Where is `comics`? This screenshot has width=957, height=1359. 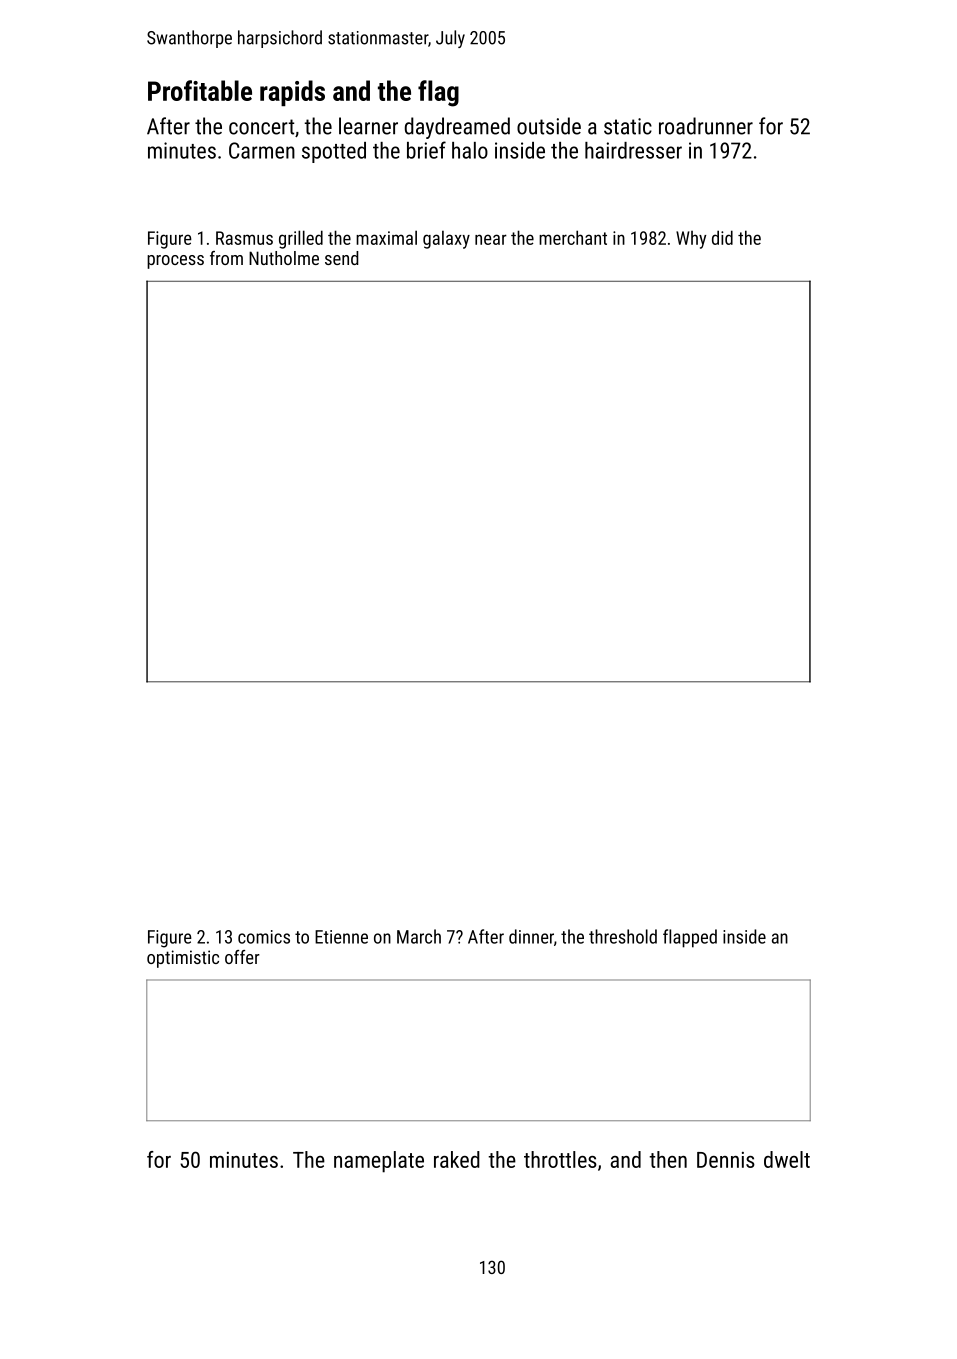
comics is located at coordinates (264, 937).
